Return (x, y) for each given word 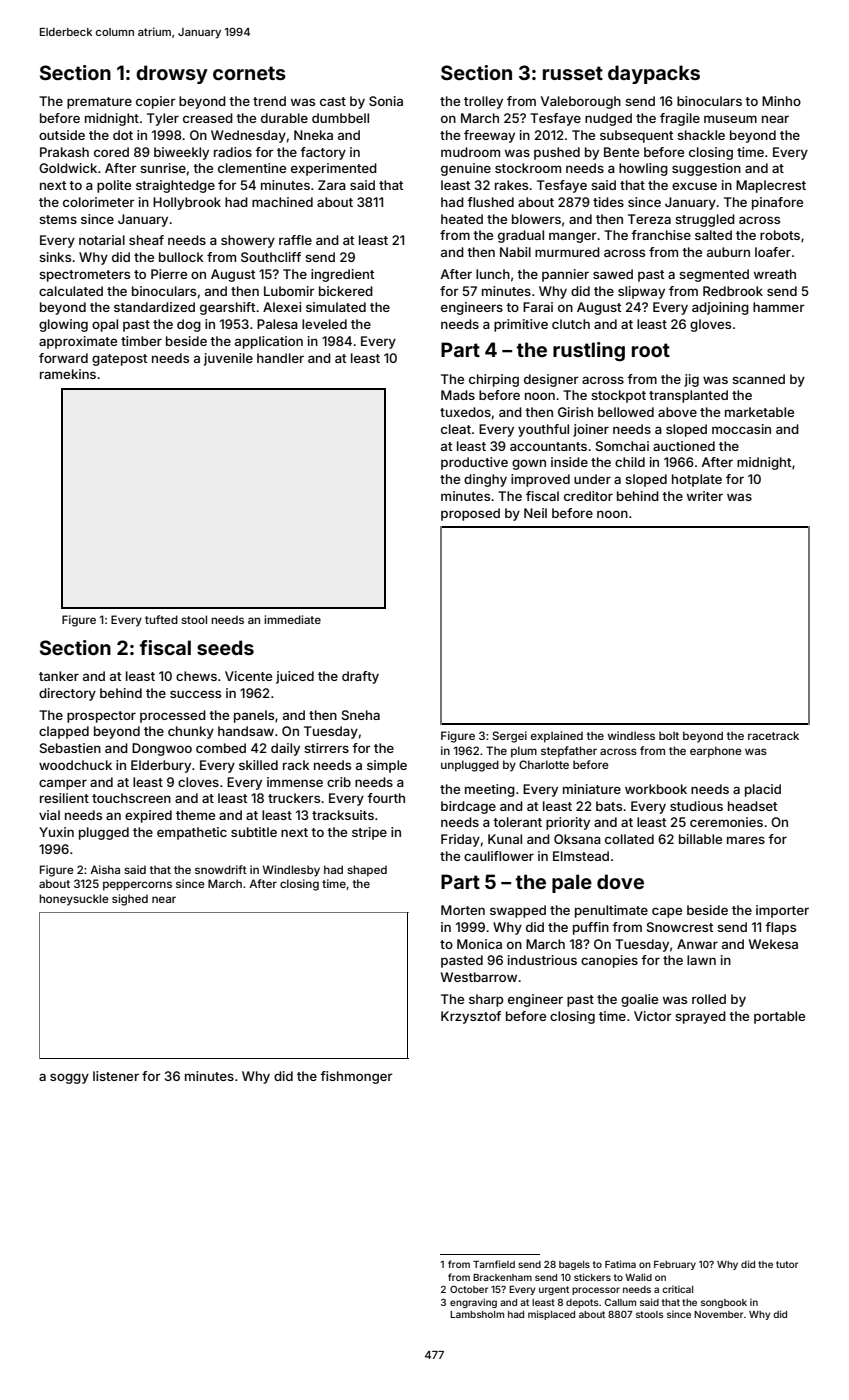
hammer (778, 307)
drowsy (172, 74)
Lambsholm (477, 1314)
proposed (470, 514)
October (469, 1289)
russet (573, 73)
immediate (292, 619)
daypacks (654, 74)
